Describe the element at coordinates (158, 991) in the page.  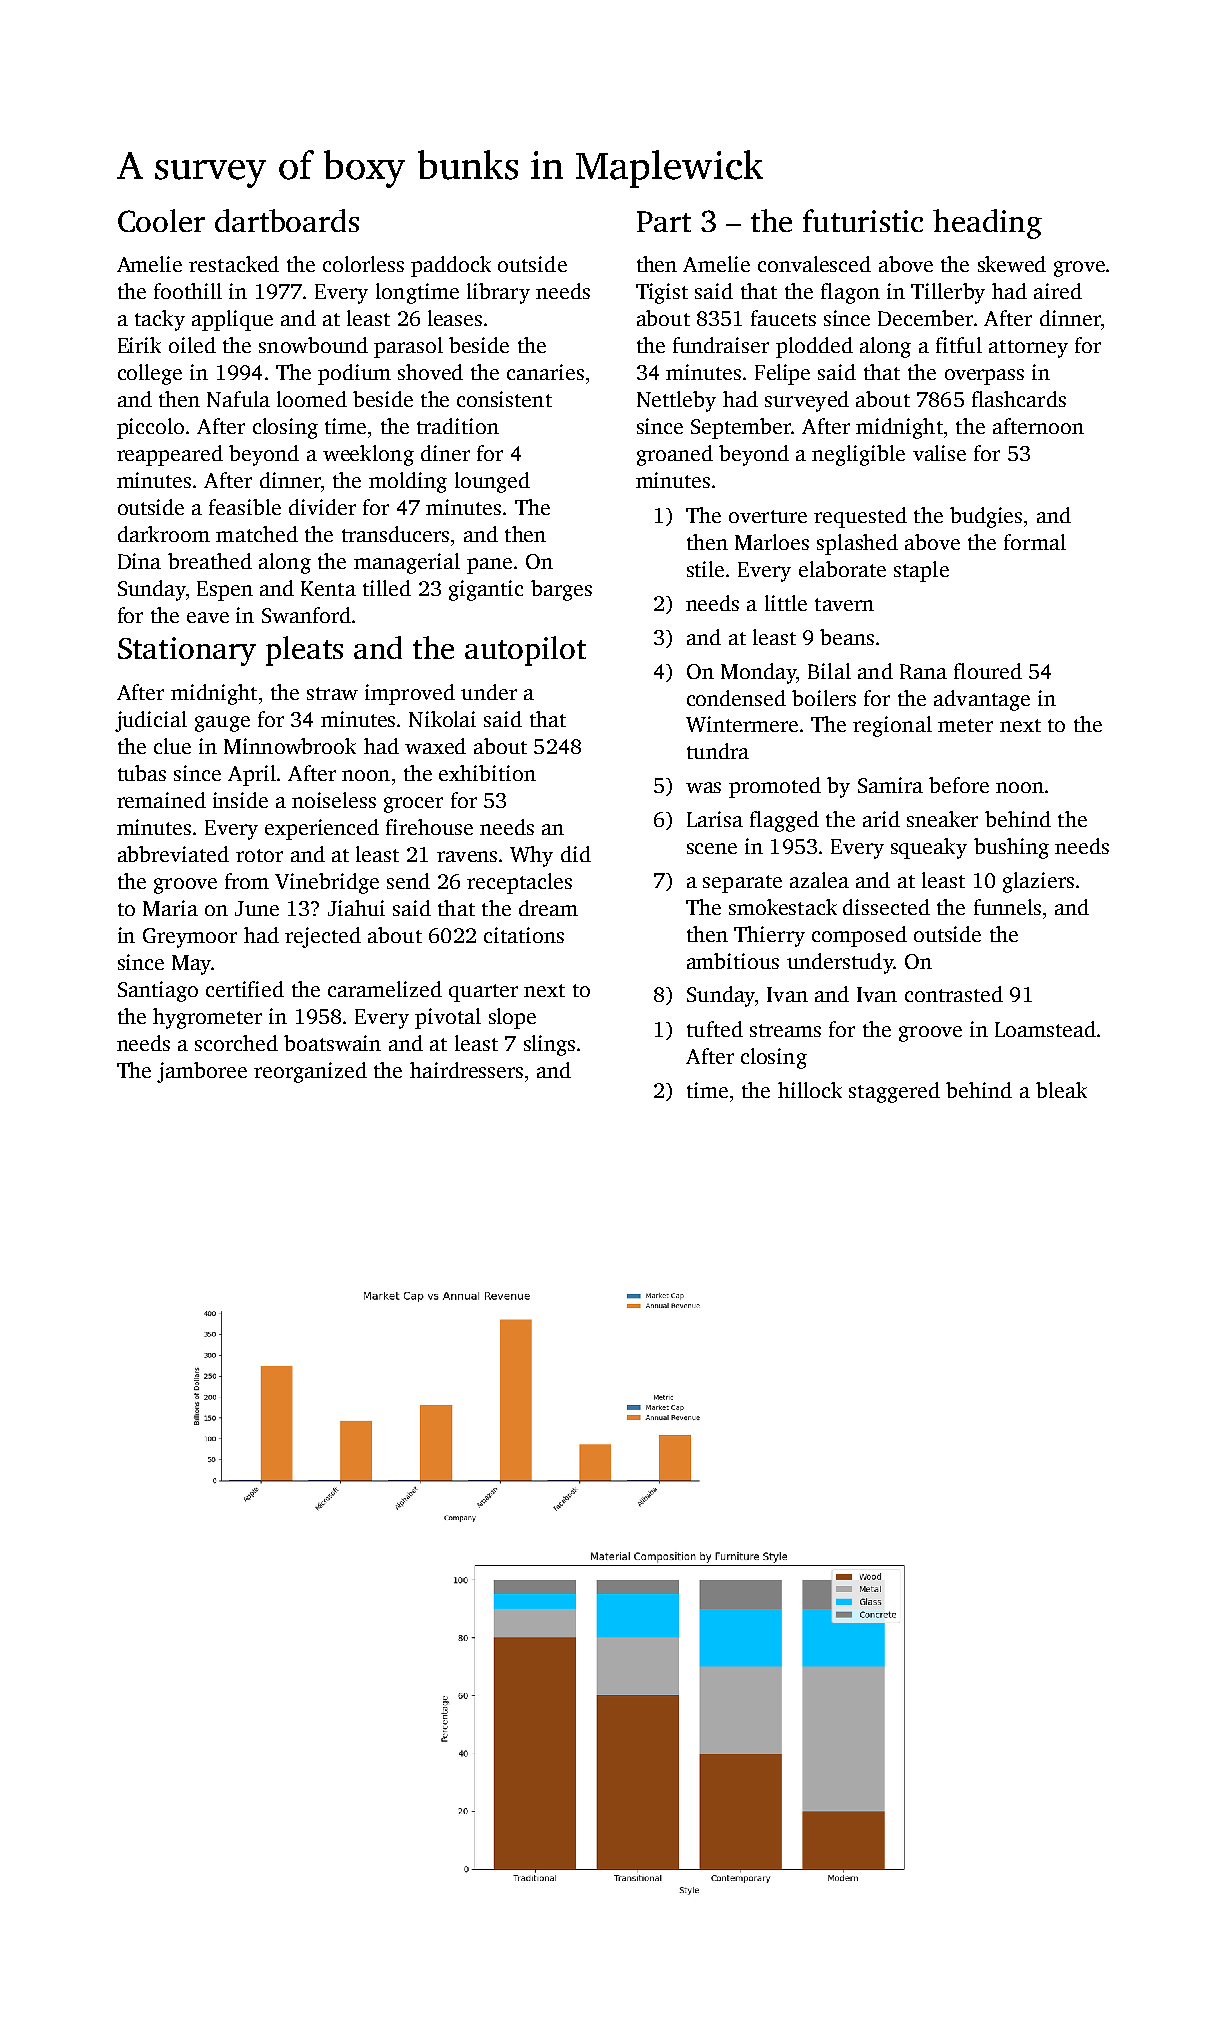
I see `Santiago` at that location.
